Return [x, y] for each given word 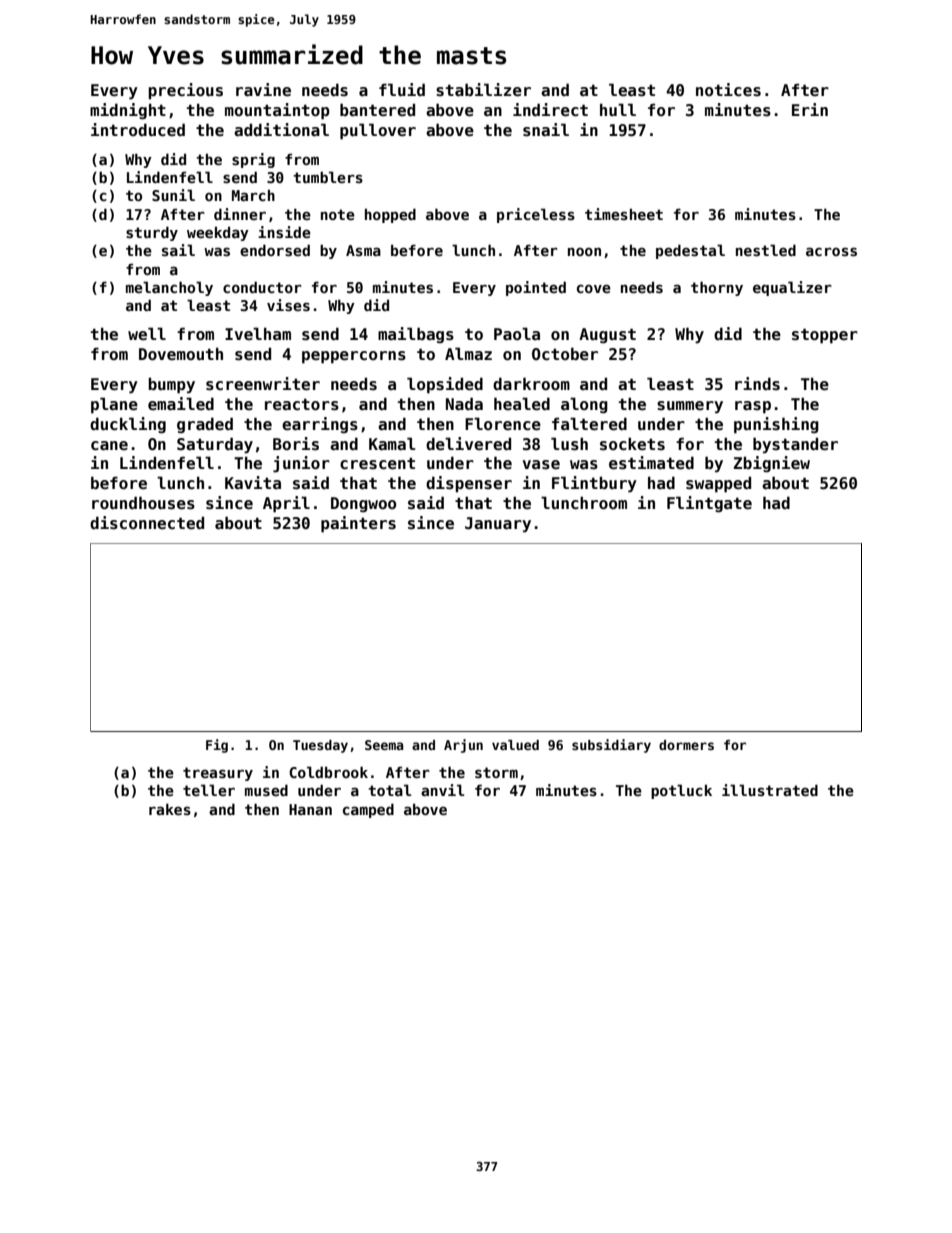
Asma [363, 250]
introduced [138, 130]
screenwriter [263, 384]
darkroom [531, 384]
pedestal [690, 251]
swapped [718, 485]
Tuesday [320, 746]
